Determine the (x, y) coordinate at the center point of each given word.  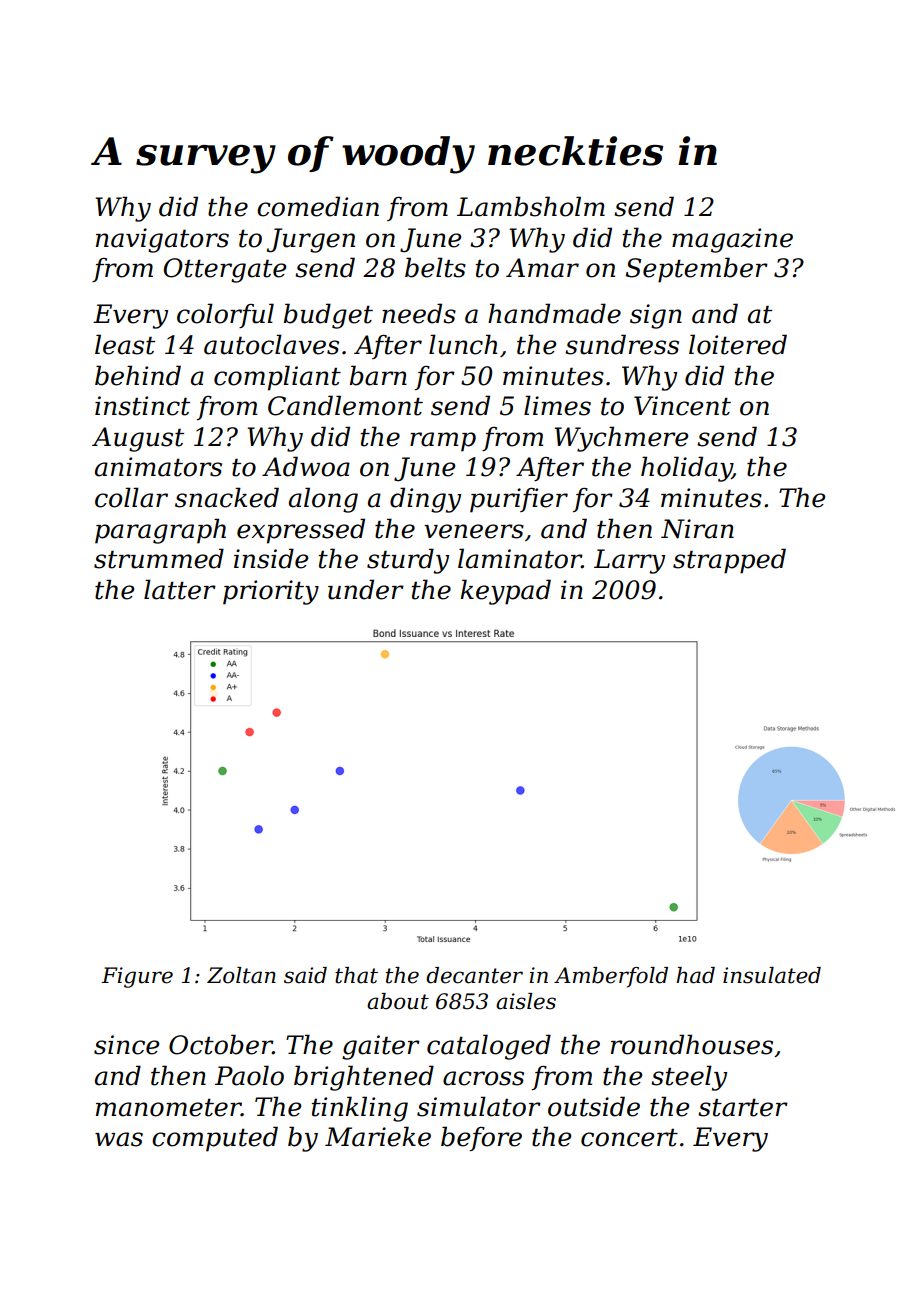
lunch (463, 344)
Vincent (682, 406)
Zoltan (241, 975)
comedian (318, 206)
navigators (162, 240)
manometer (168, 1108)
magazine (732, 240)
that (356, 975)
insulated (772, 975)
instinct (142, 406)
